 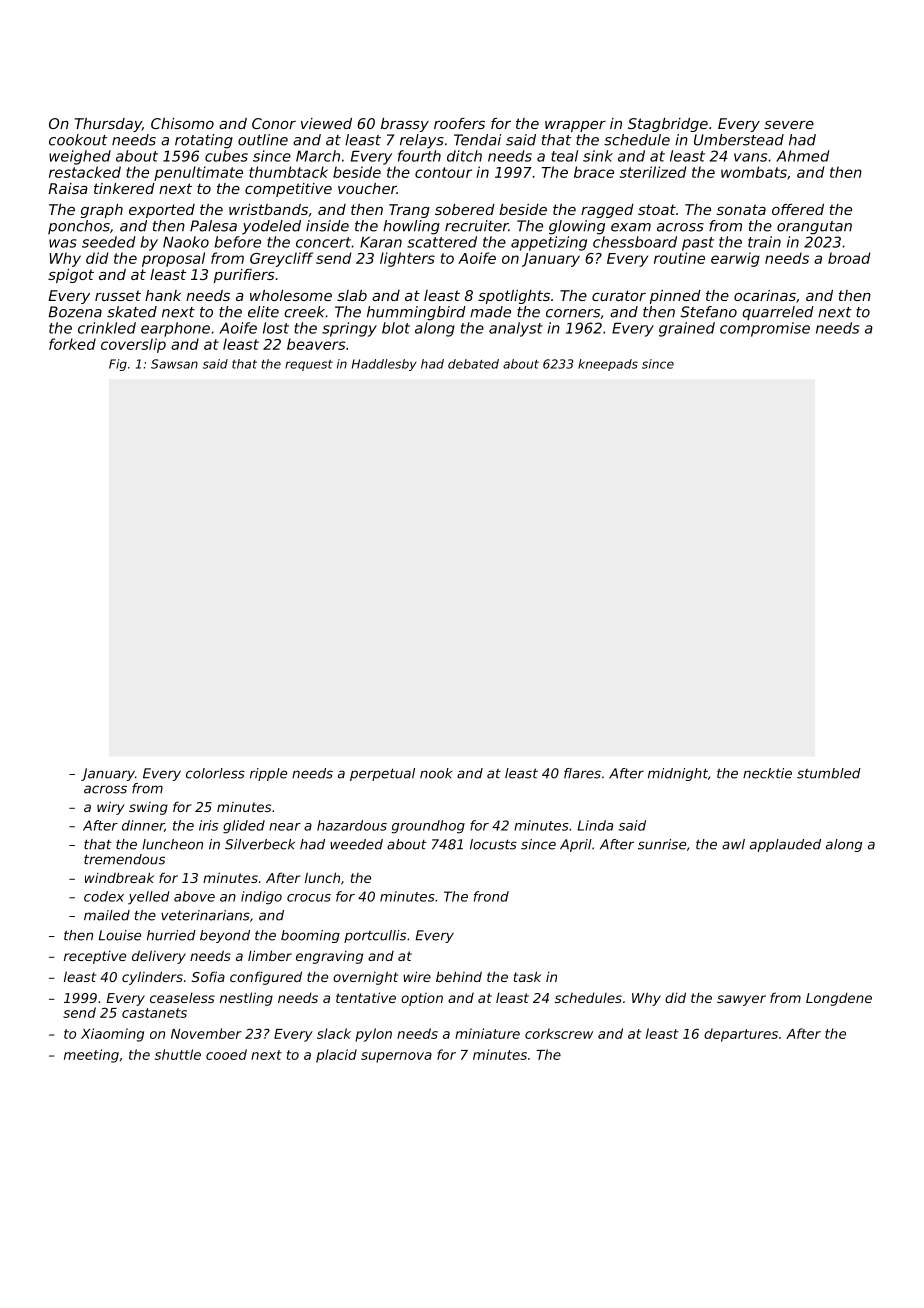 What do you see at coordinates (148, 808) in the document?
I see `swing` at bounding box center [148, 808].
